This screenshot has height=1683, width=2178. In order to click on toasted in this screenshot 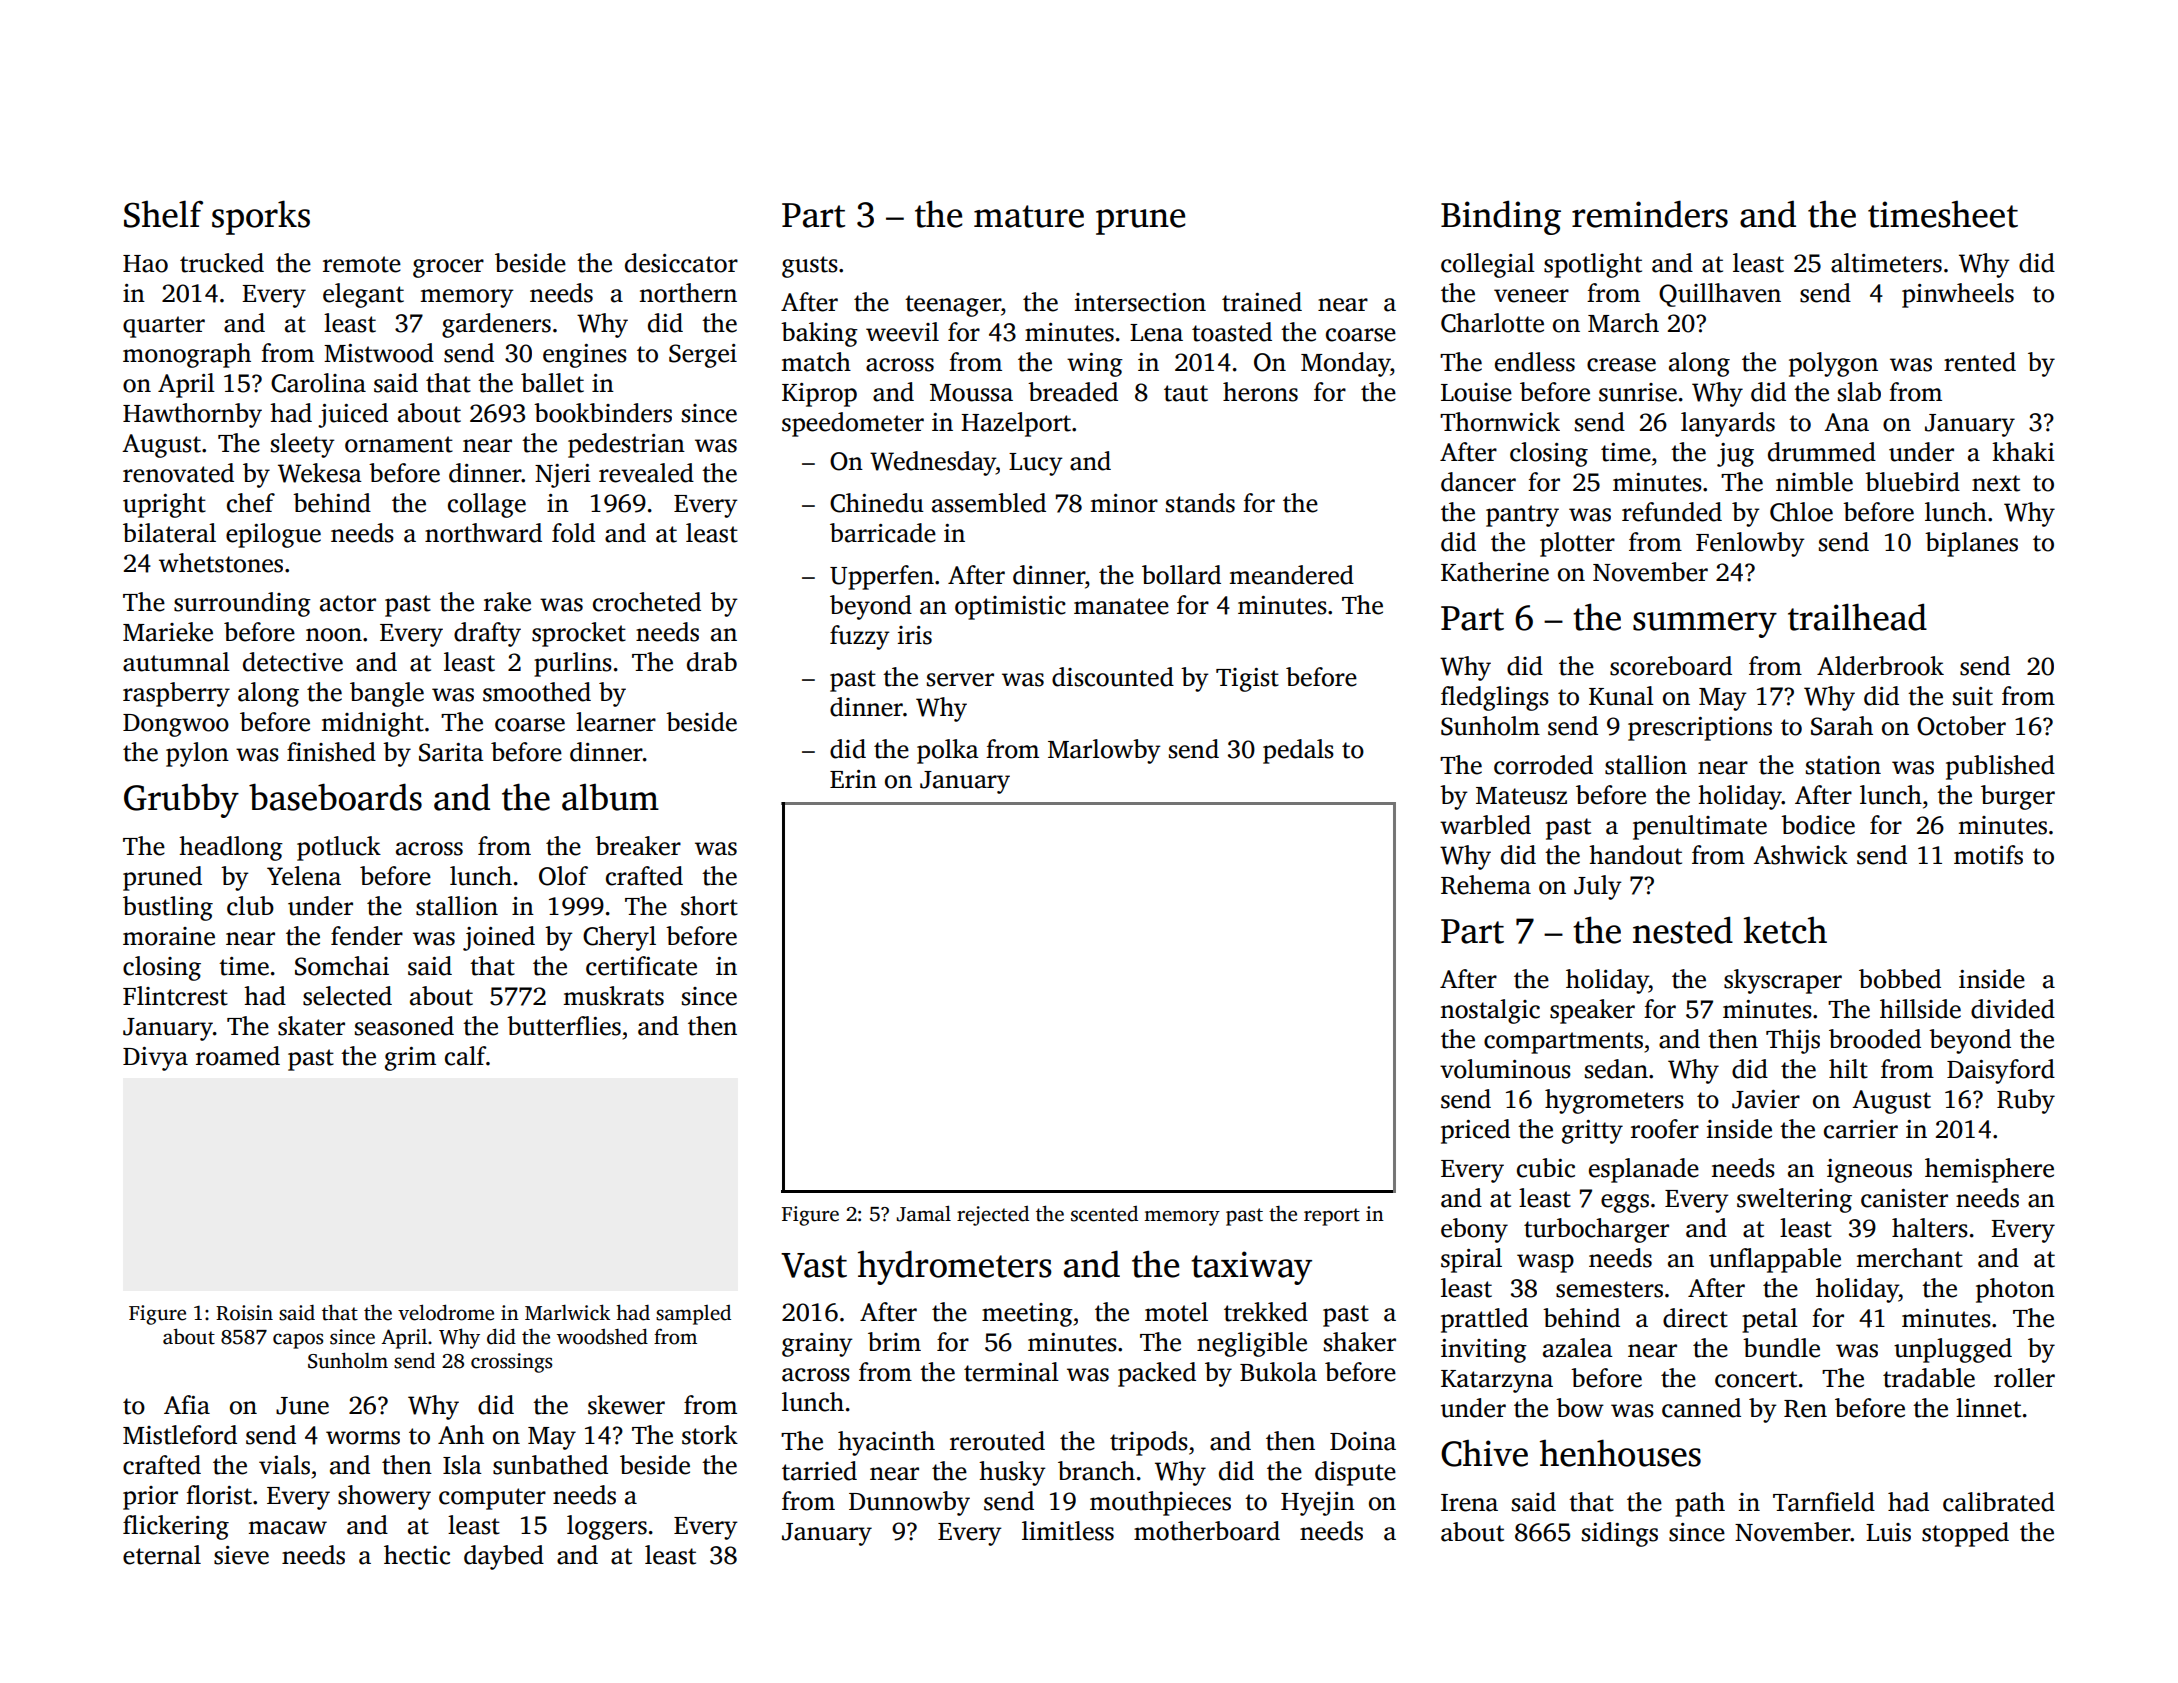, I will do `click(1232, 332)`.
